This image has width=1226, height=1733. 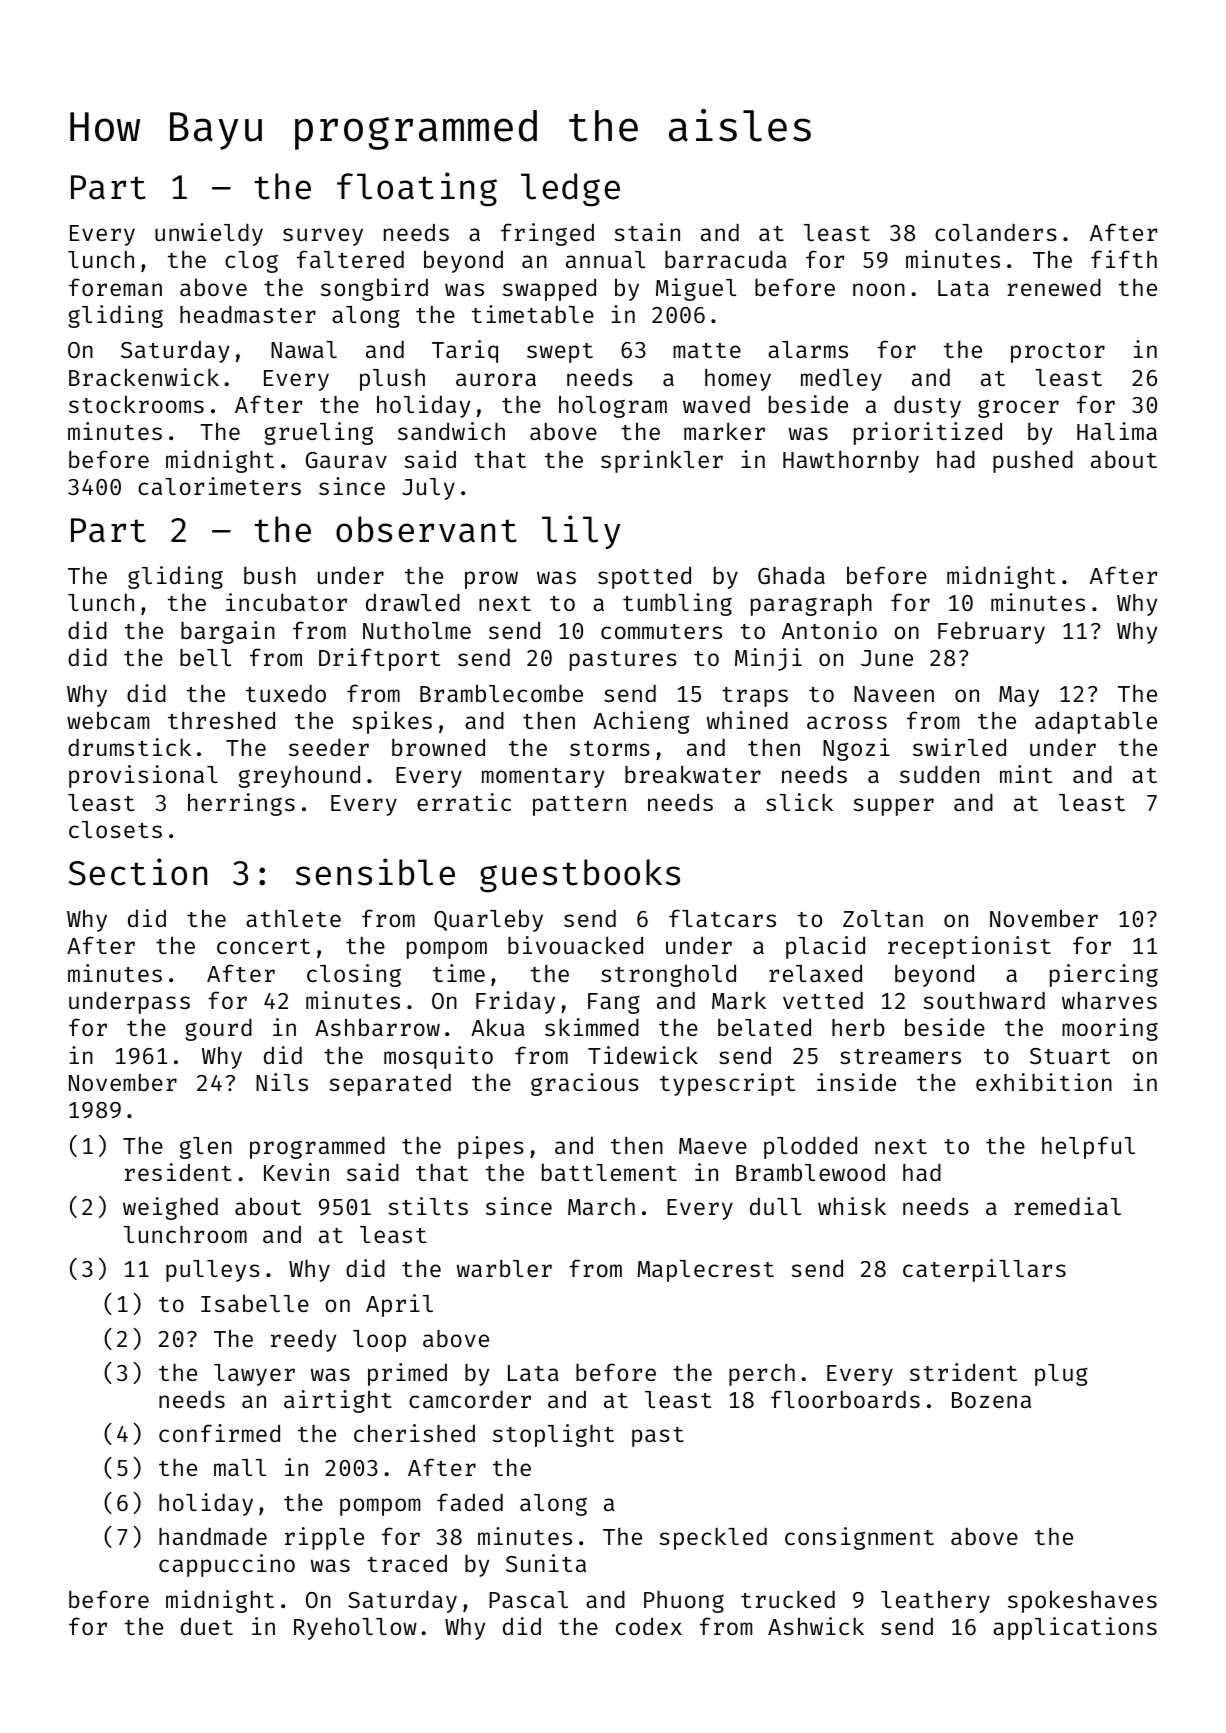 I want to click on floating, so click(x=417, y=189).
